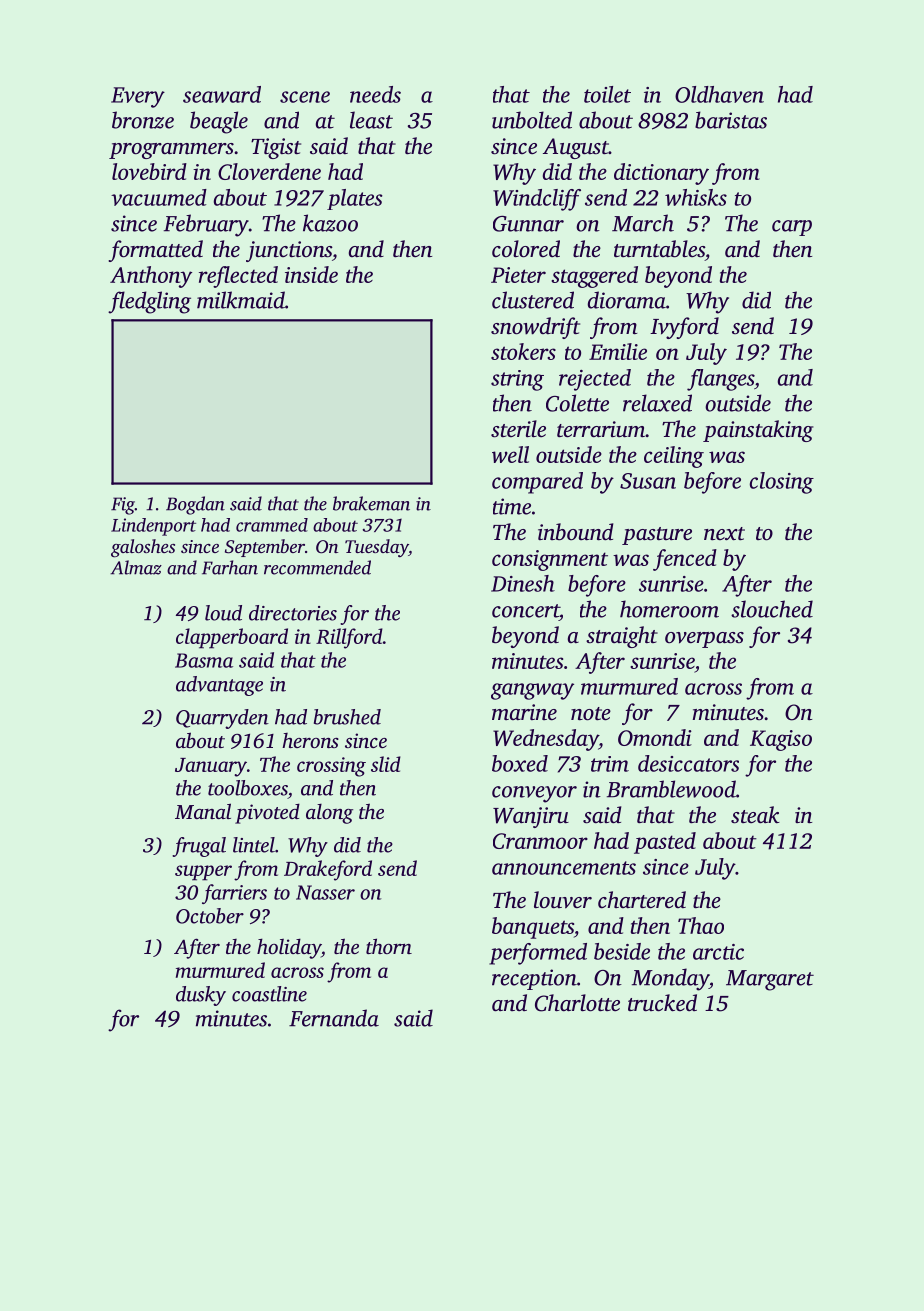 The image size is (924, 1311). I want to click on Bogdan, so click(195, 505).
